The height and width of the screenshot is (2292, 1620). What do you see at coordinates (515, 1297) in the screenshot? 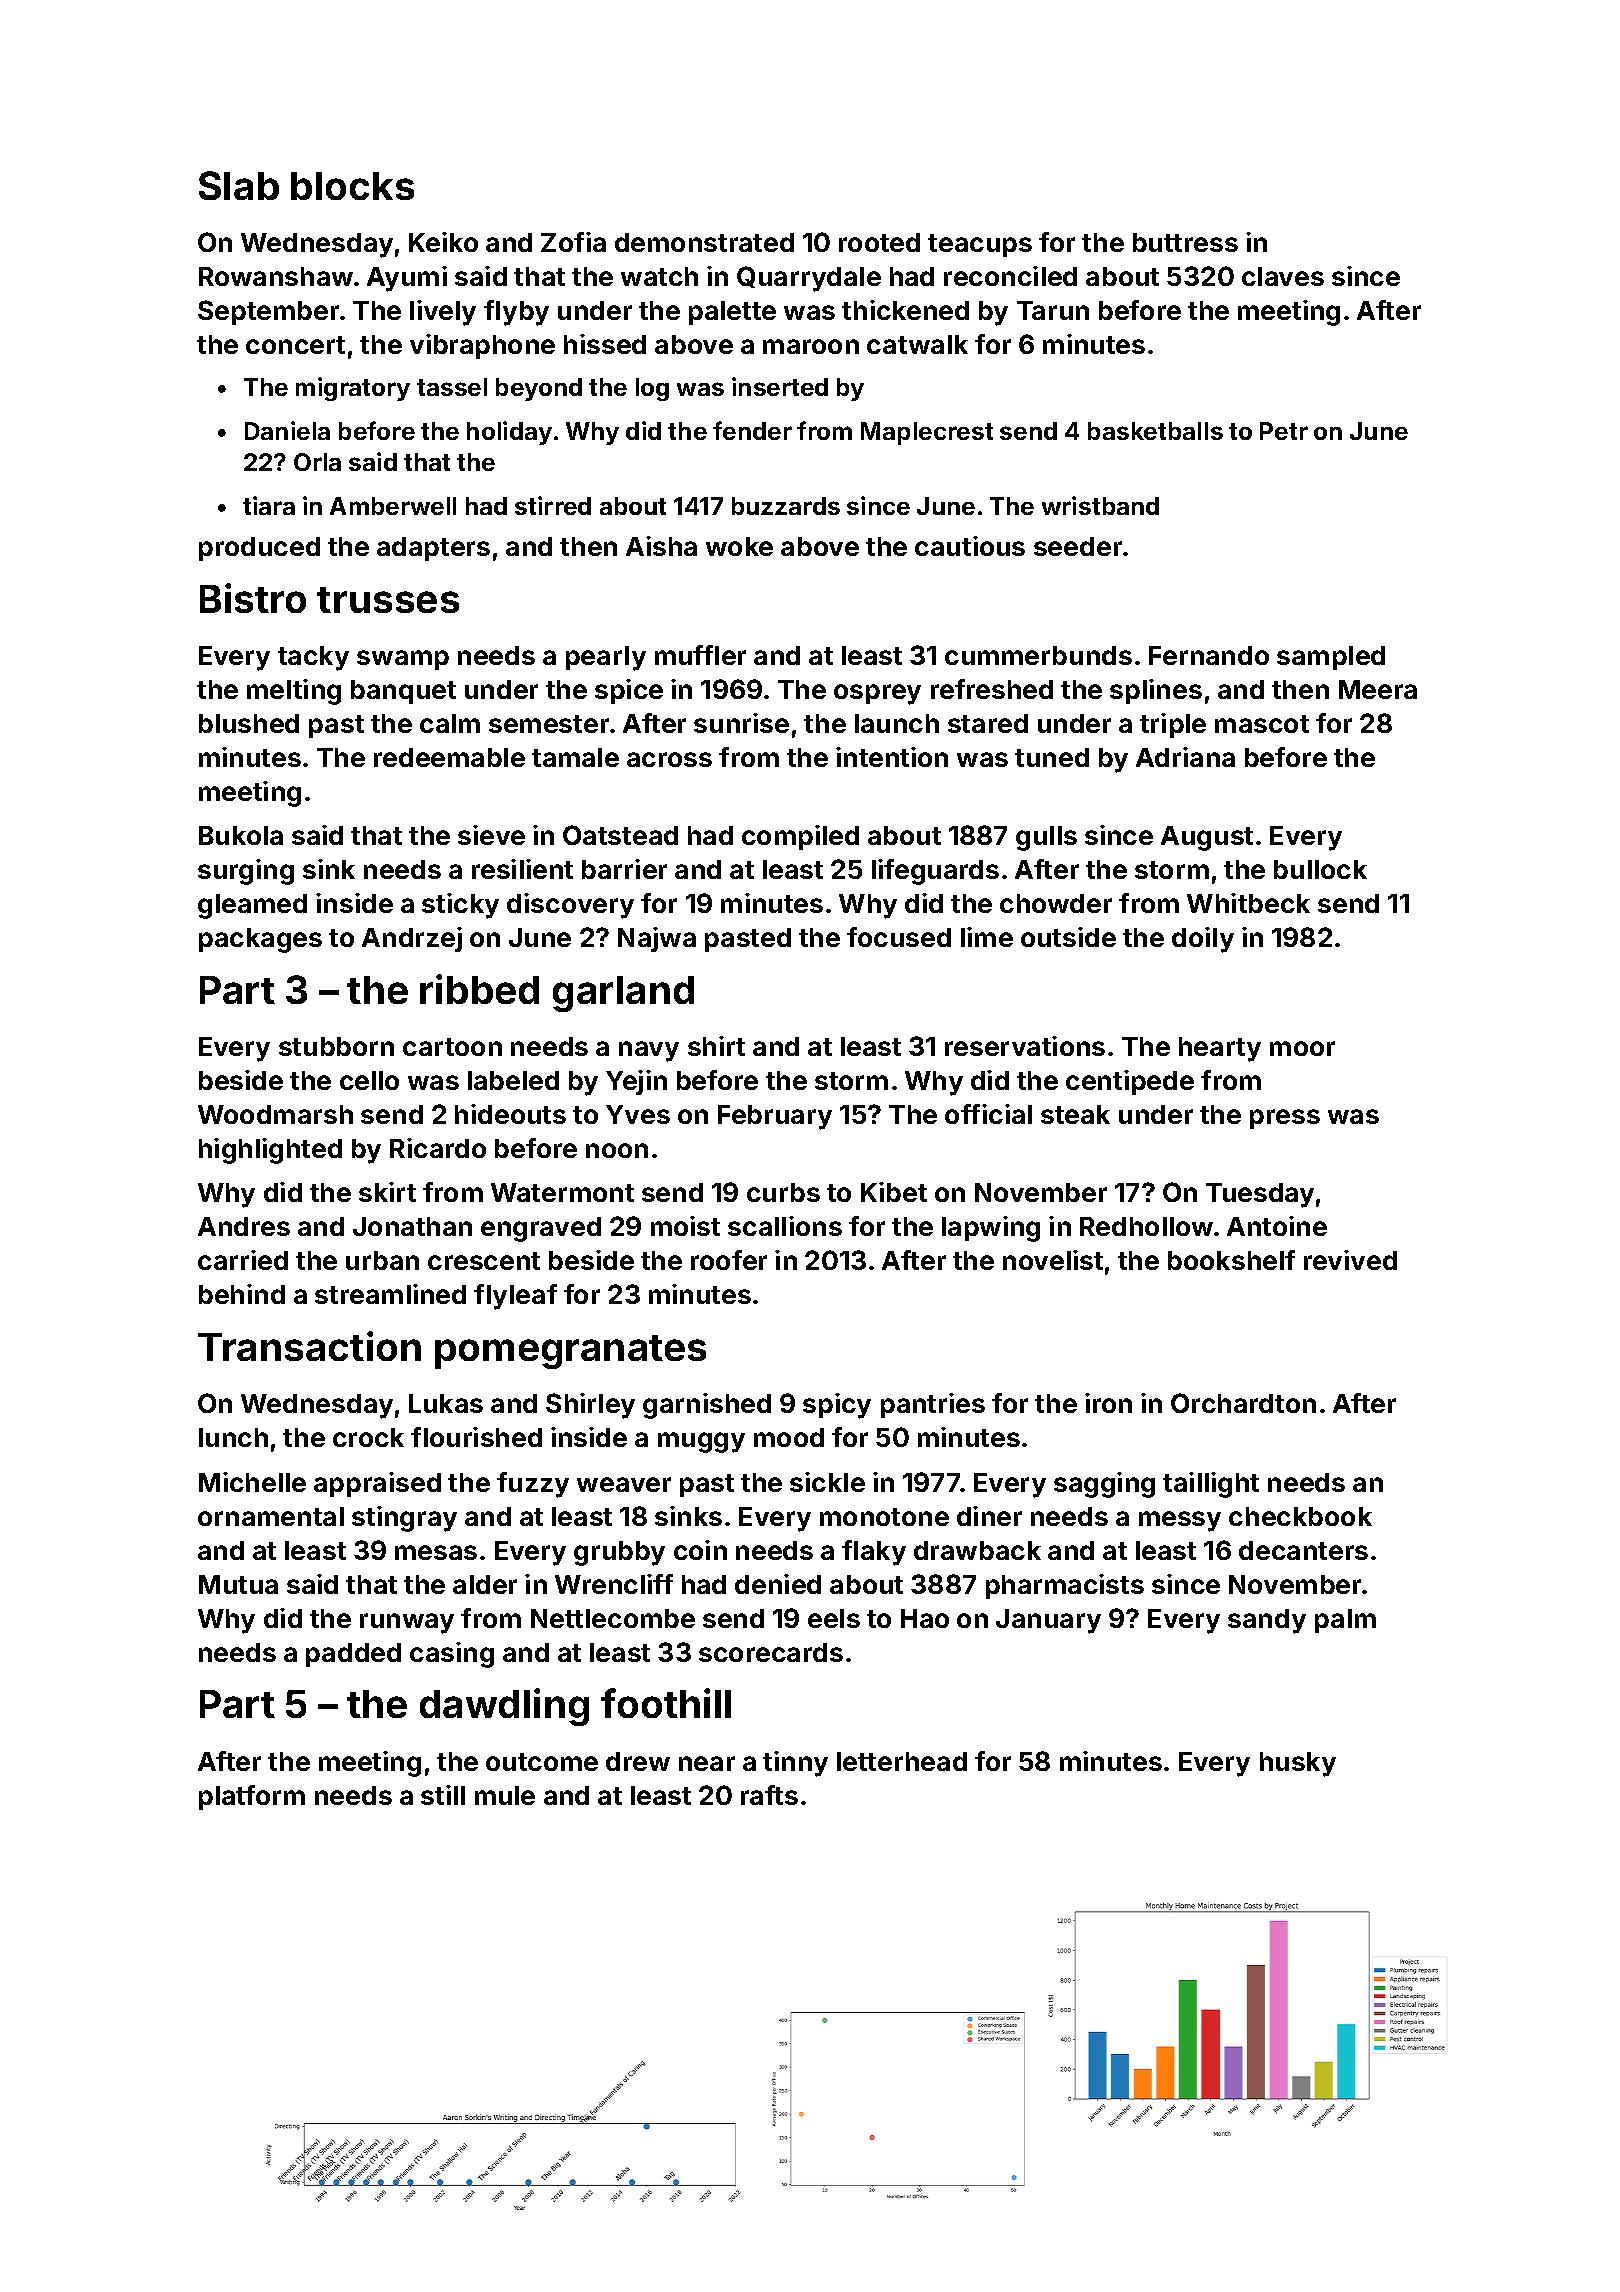
I see `flyleaf` at bounding box center [515, 1297].
